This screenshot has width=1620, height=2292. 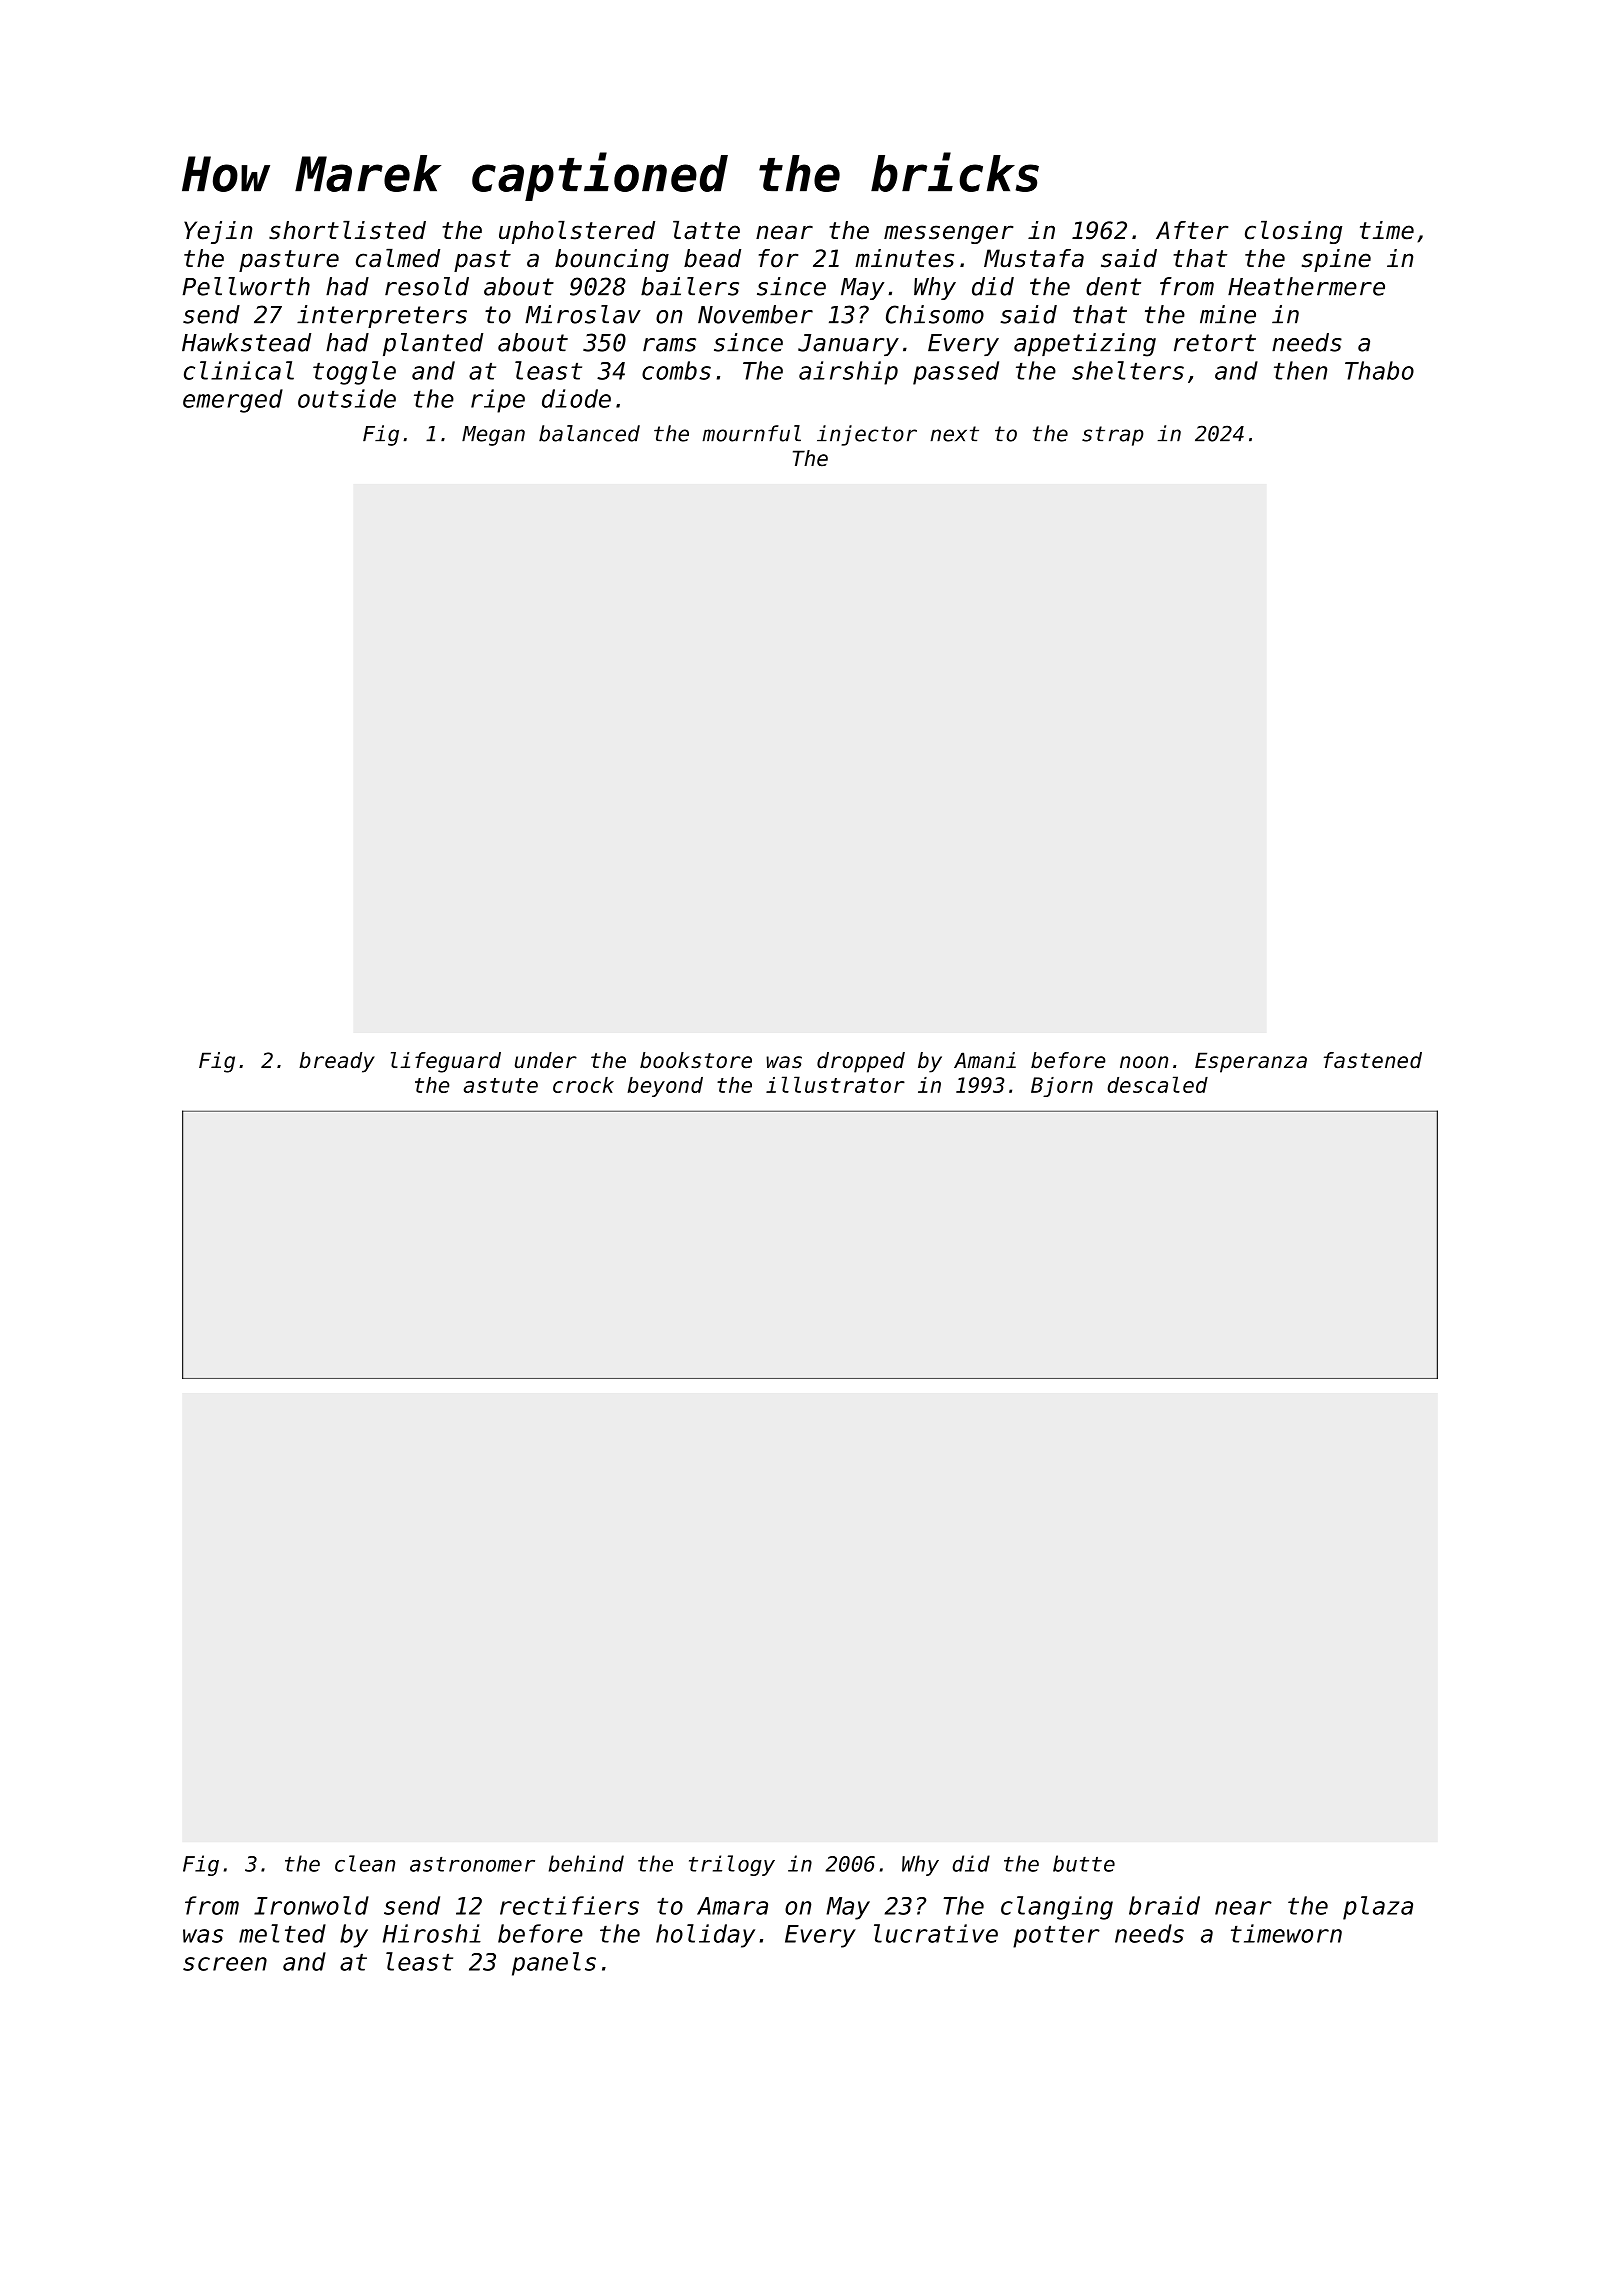 What do you see at coordinates (1113, 436) in the screenshot?
I see `strap` at bounding box center [1113, 436].
